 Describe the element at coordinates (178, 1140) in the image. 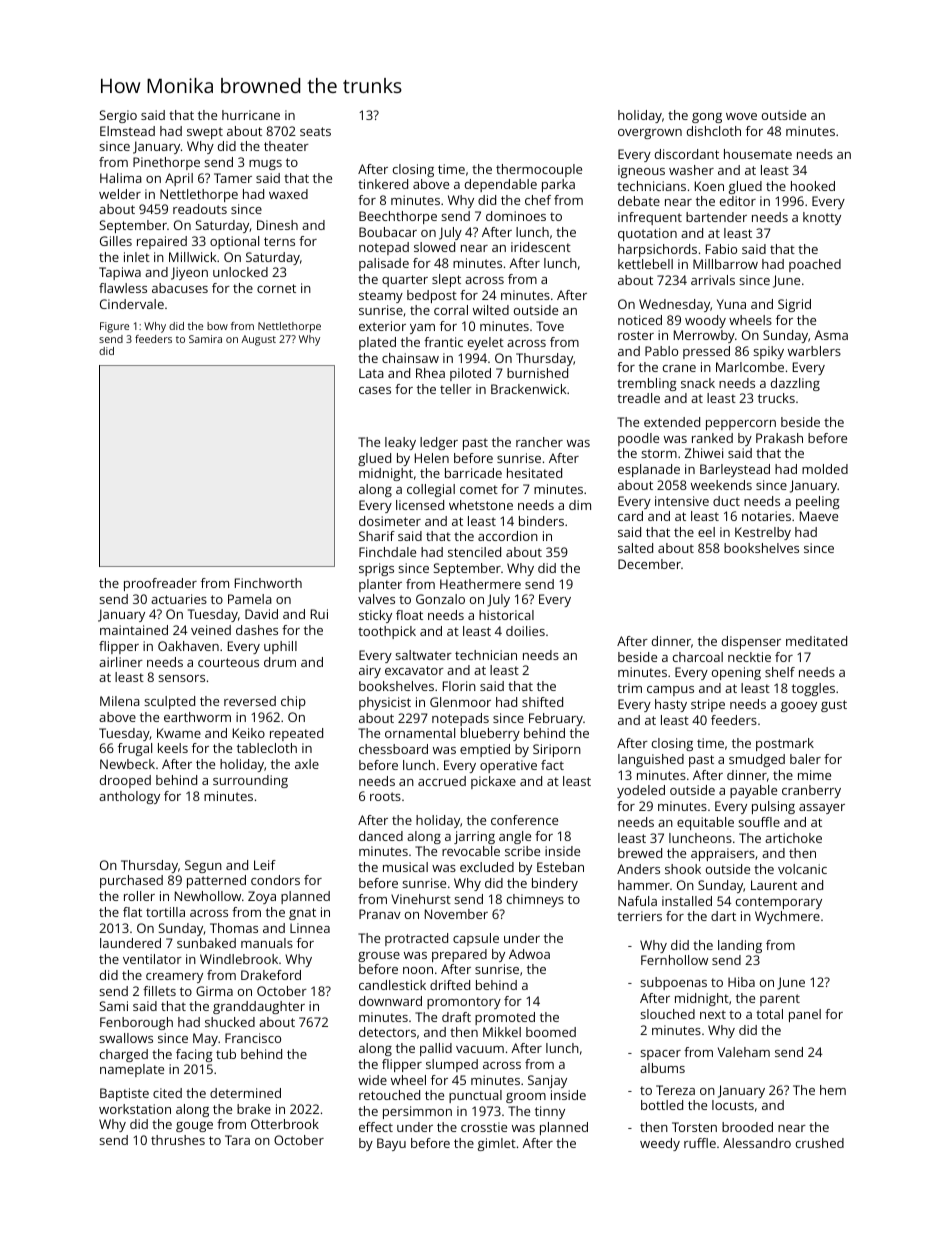

I see `thrushes` at that location.
